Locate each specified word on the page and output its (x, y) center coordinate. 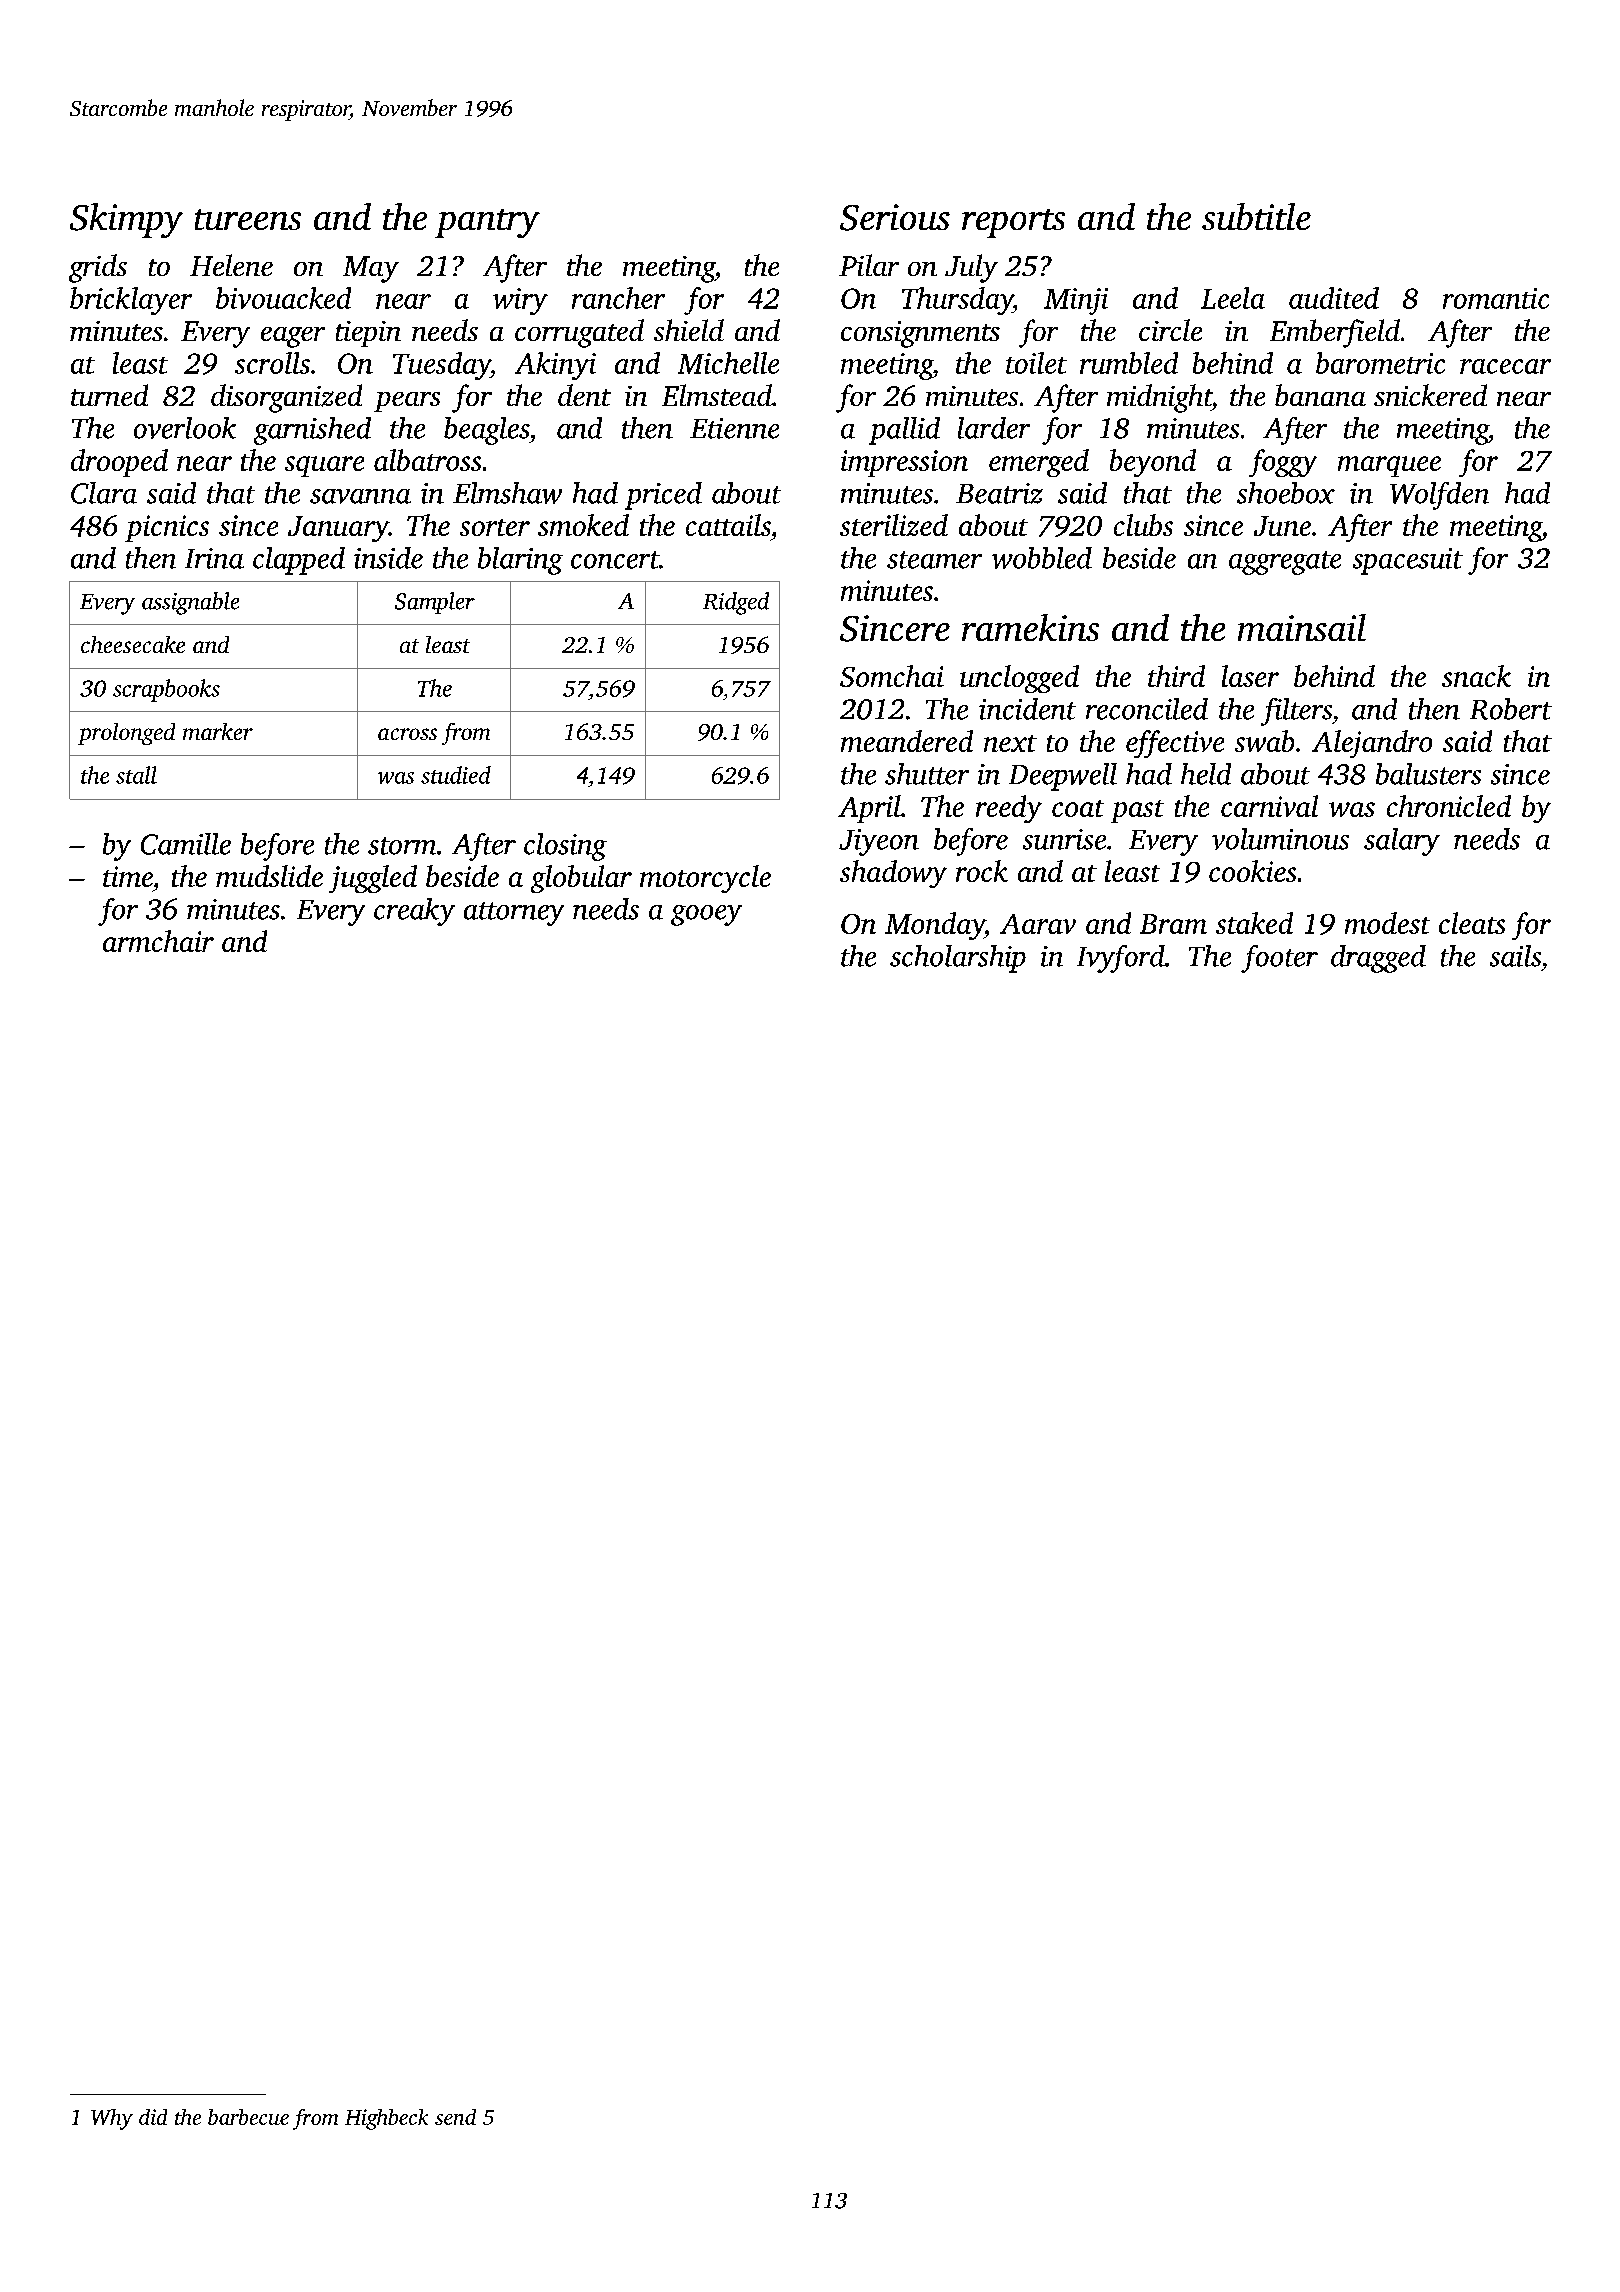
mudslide (269, 876)
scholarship (958, 959)
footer (1279, 959)
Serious (895, 217)
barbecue (248, 2117)
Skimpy (126, 220)
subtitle (1256, 216)
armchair (158, 941)
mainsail (1302, 627)
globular (581, 879)
